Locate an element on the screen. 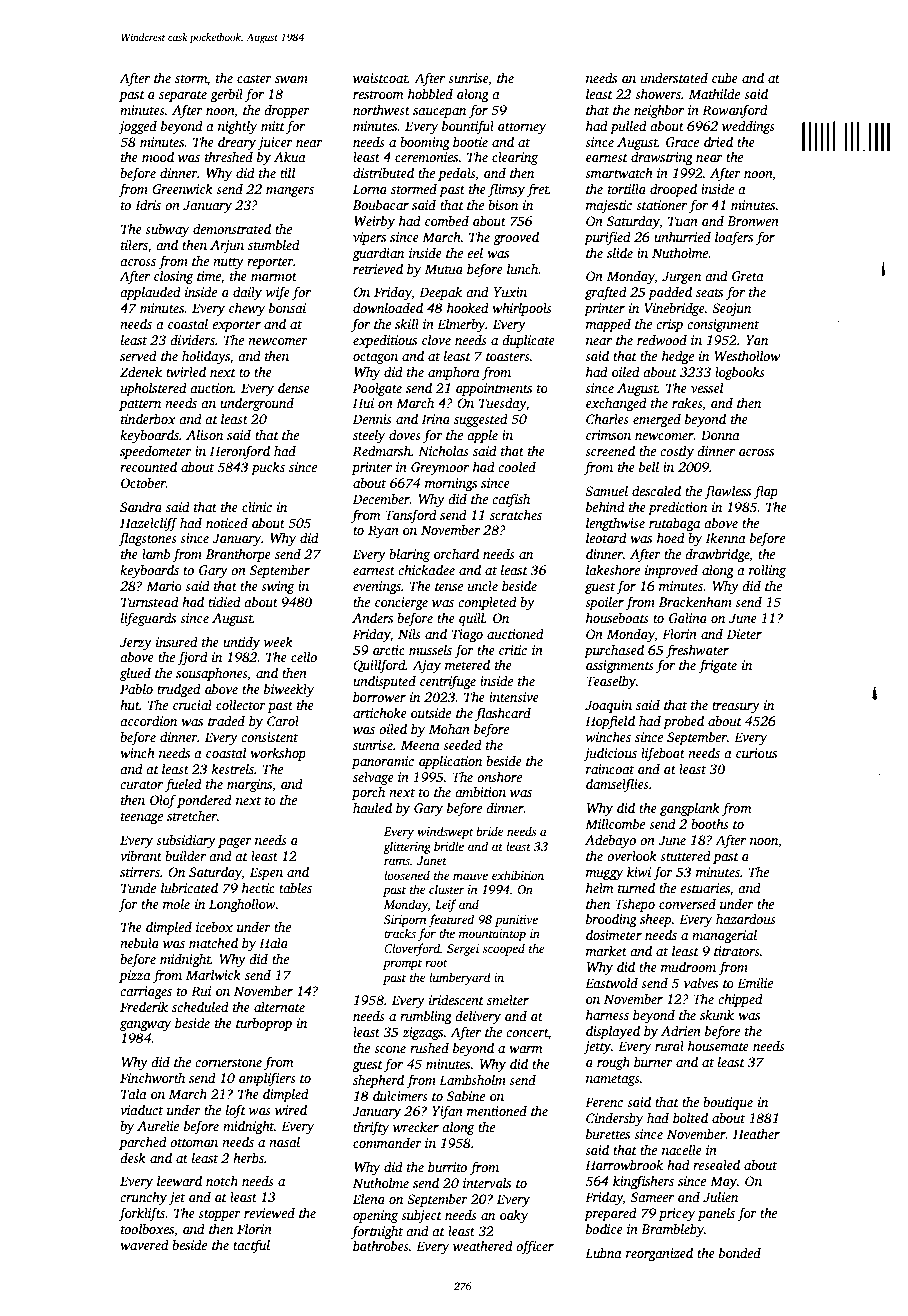  exporter is located at coordinates (236, 326).
